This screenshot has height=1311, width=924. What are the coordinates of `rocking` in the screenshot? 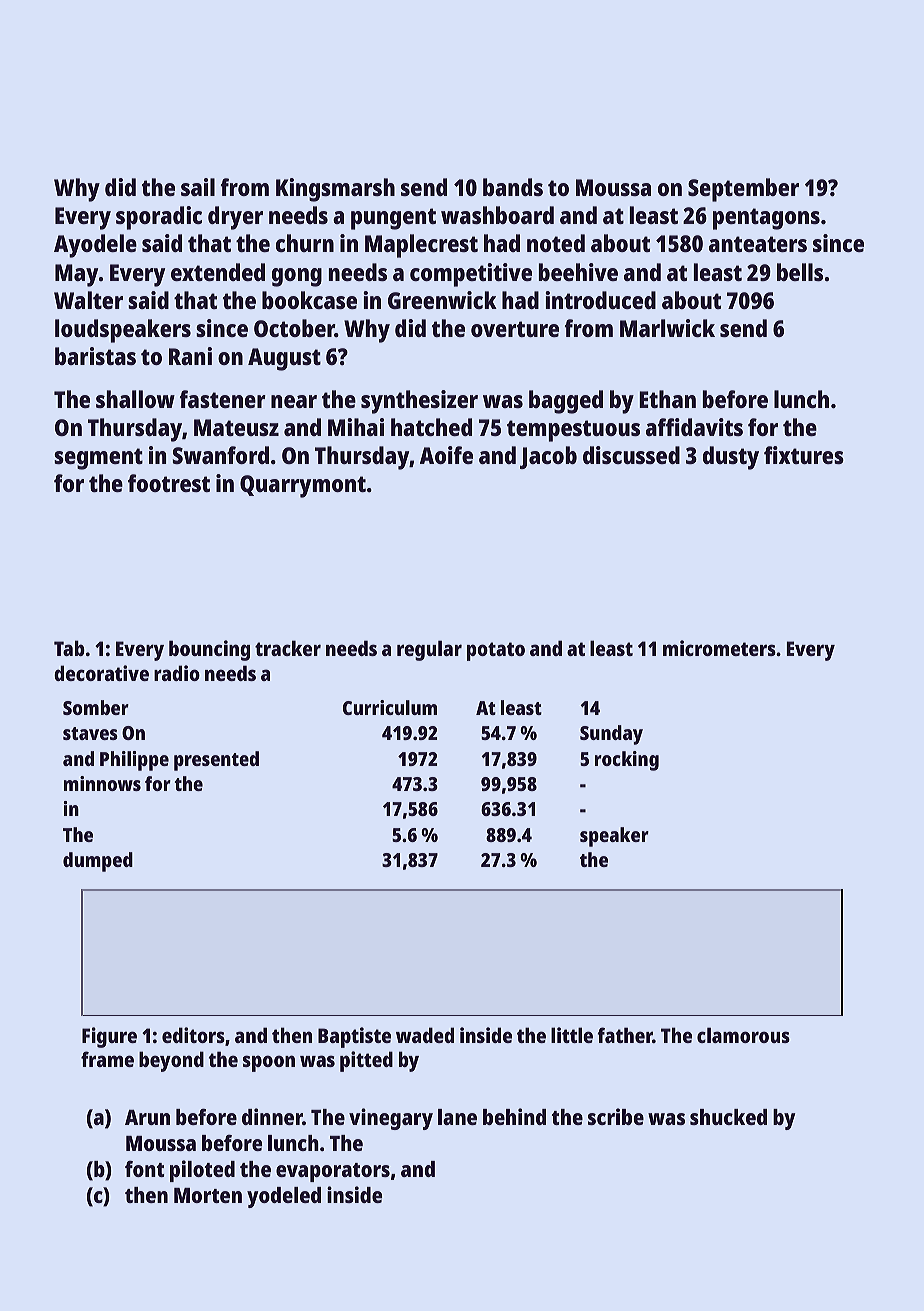 It's located at (627, 761).
